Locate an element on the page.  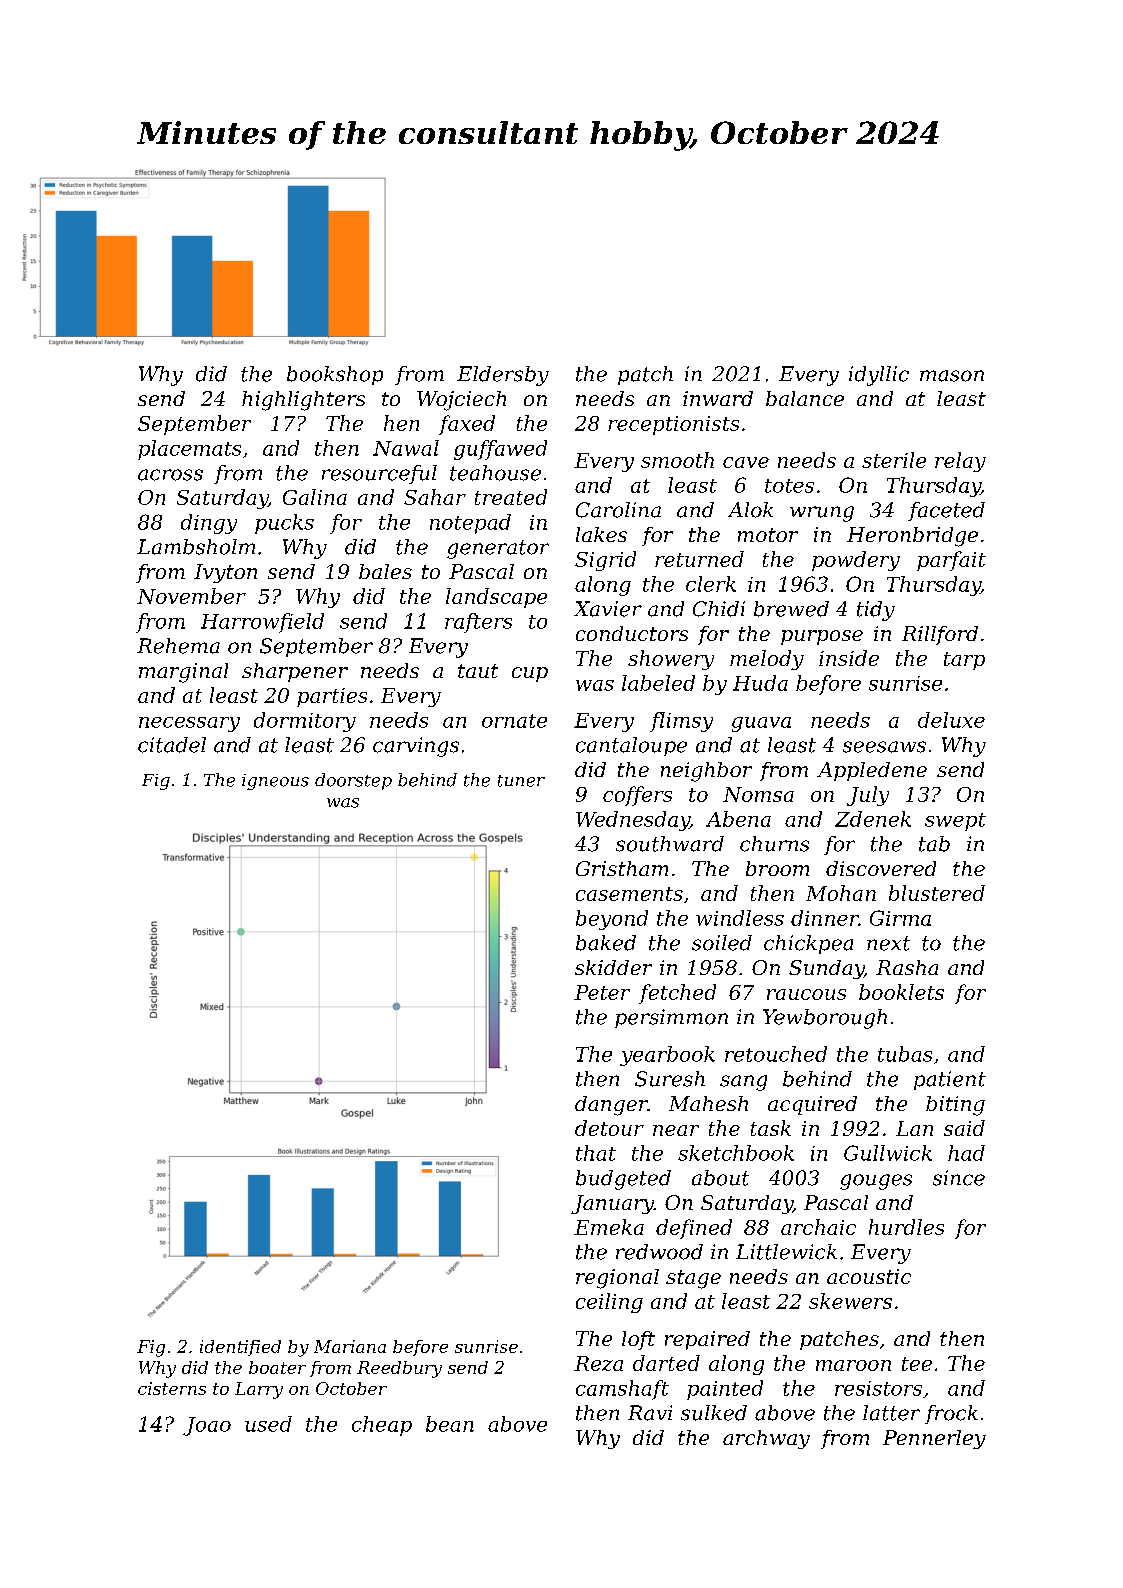
redwood is located at coordinates (659, 1252).
